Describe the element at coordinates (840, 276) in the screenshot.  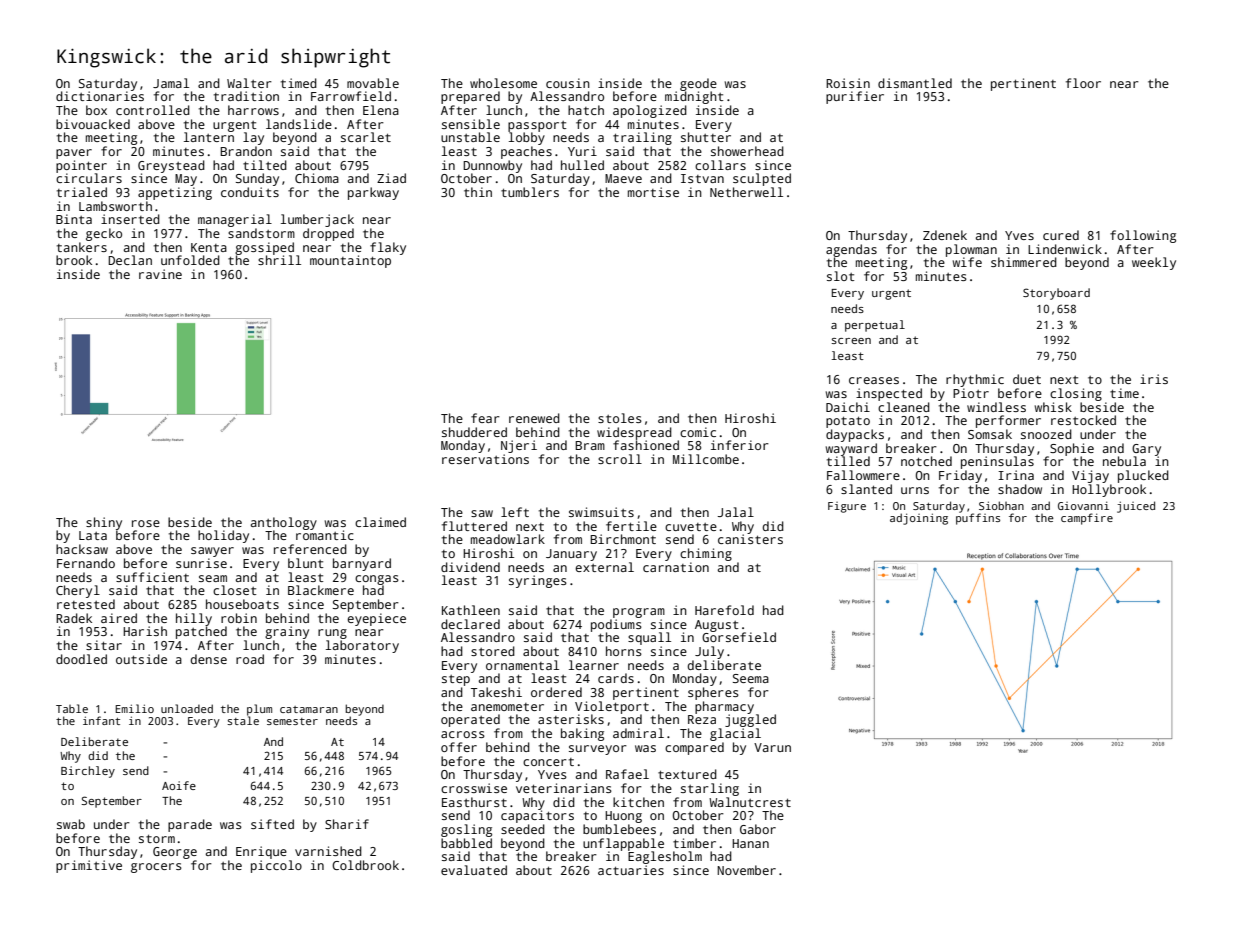
I see `slot` at that location.
